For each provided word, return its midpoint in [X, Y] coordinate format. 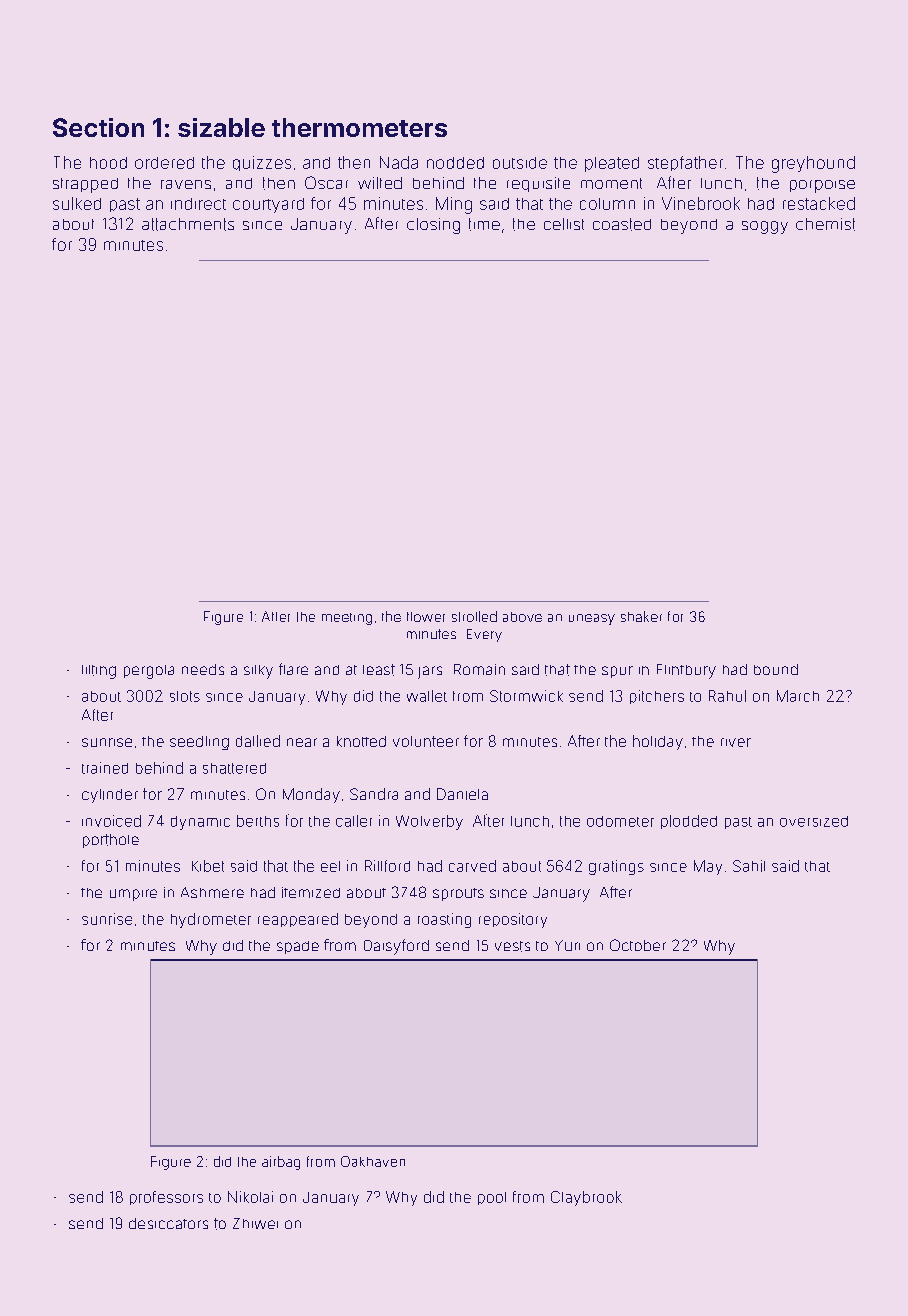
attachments [188, 224]
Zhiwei [255, 1223]
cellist [564, 224]
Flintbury [686, 671]
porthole [111, 841]
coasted [622, 224]
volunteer [426, 741]
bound [776, 669]
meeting [347, 619]
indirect [198, 204]
